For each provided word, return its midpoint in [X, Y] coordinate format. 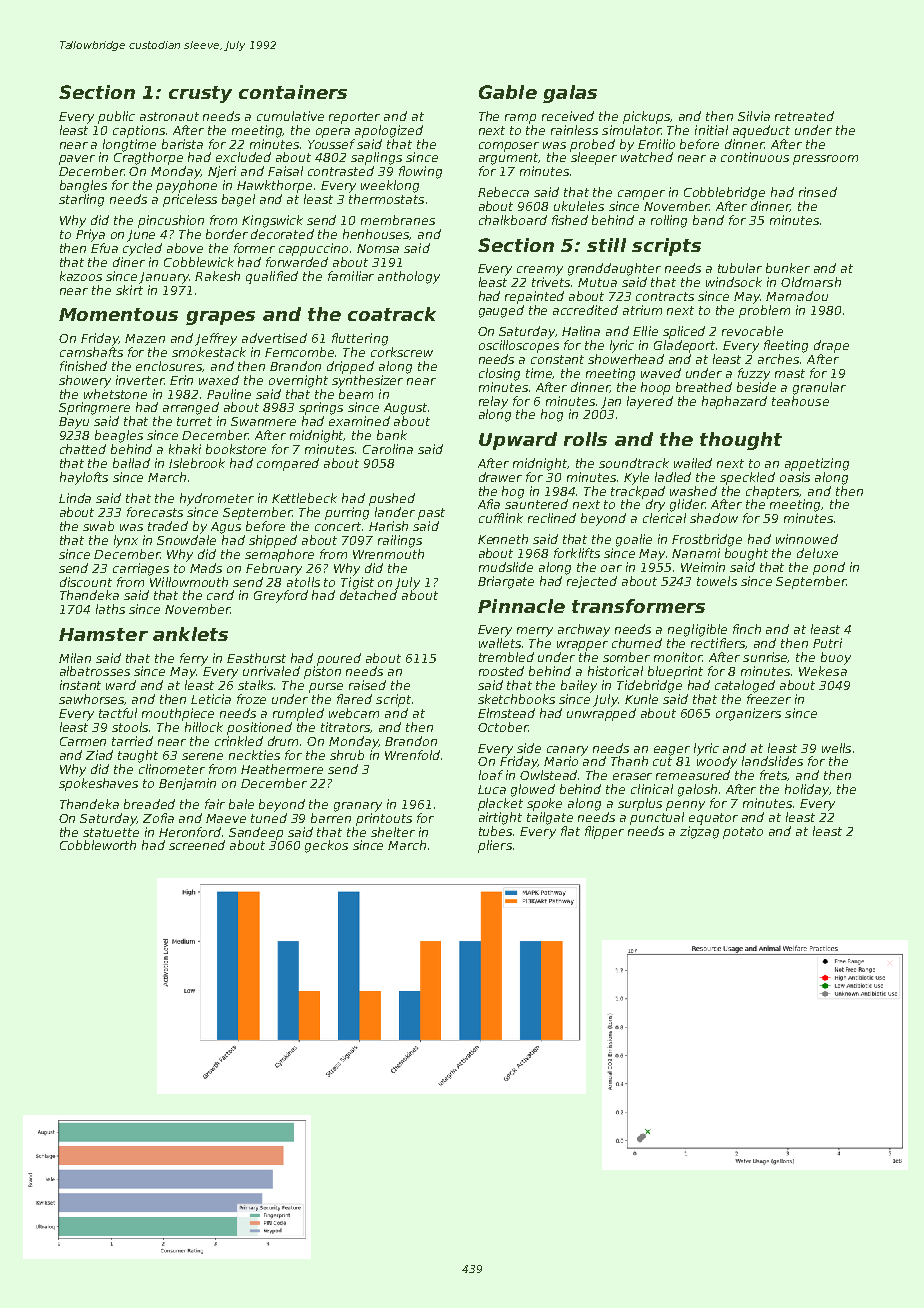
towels [717, 581]
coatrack [392, 314]
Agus [226, 528]
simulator [631, 130]
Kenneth [503, 539]
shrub [347, 755]
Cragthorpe [148, 158]
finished [83, 366]
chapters [773, 492]
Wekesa [823, 671]
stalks [255, 685]
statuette [111, 832]
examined [359, 421]
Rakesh [217, 276]
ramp [520, 119]
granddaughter [614, 269]
